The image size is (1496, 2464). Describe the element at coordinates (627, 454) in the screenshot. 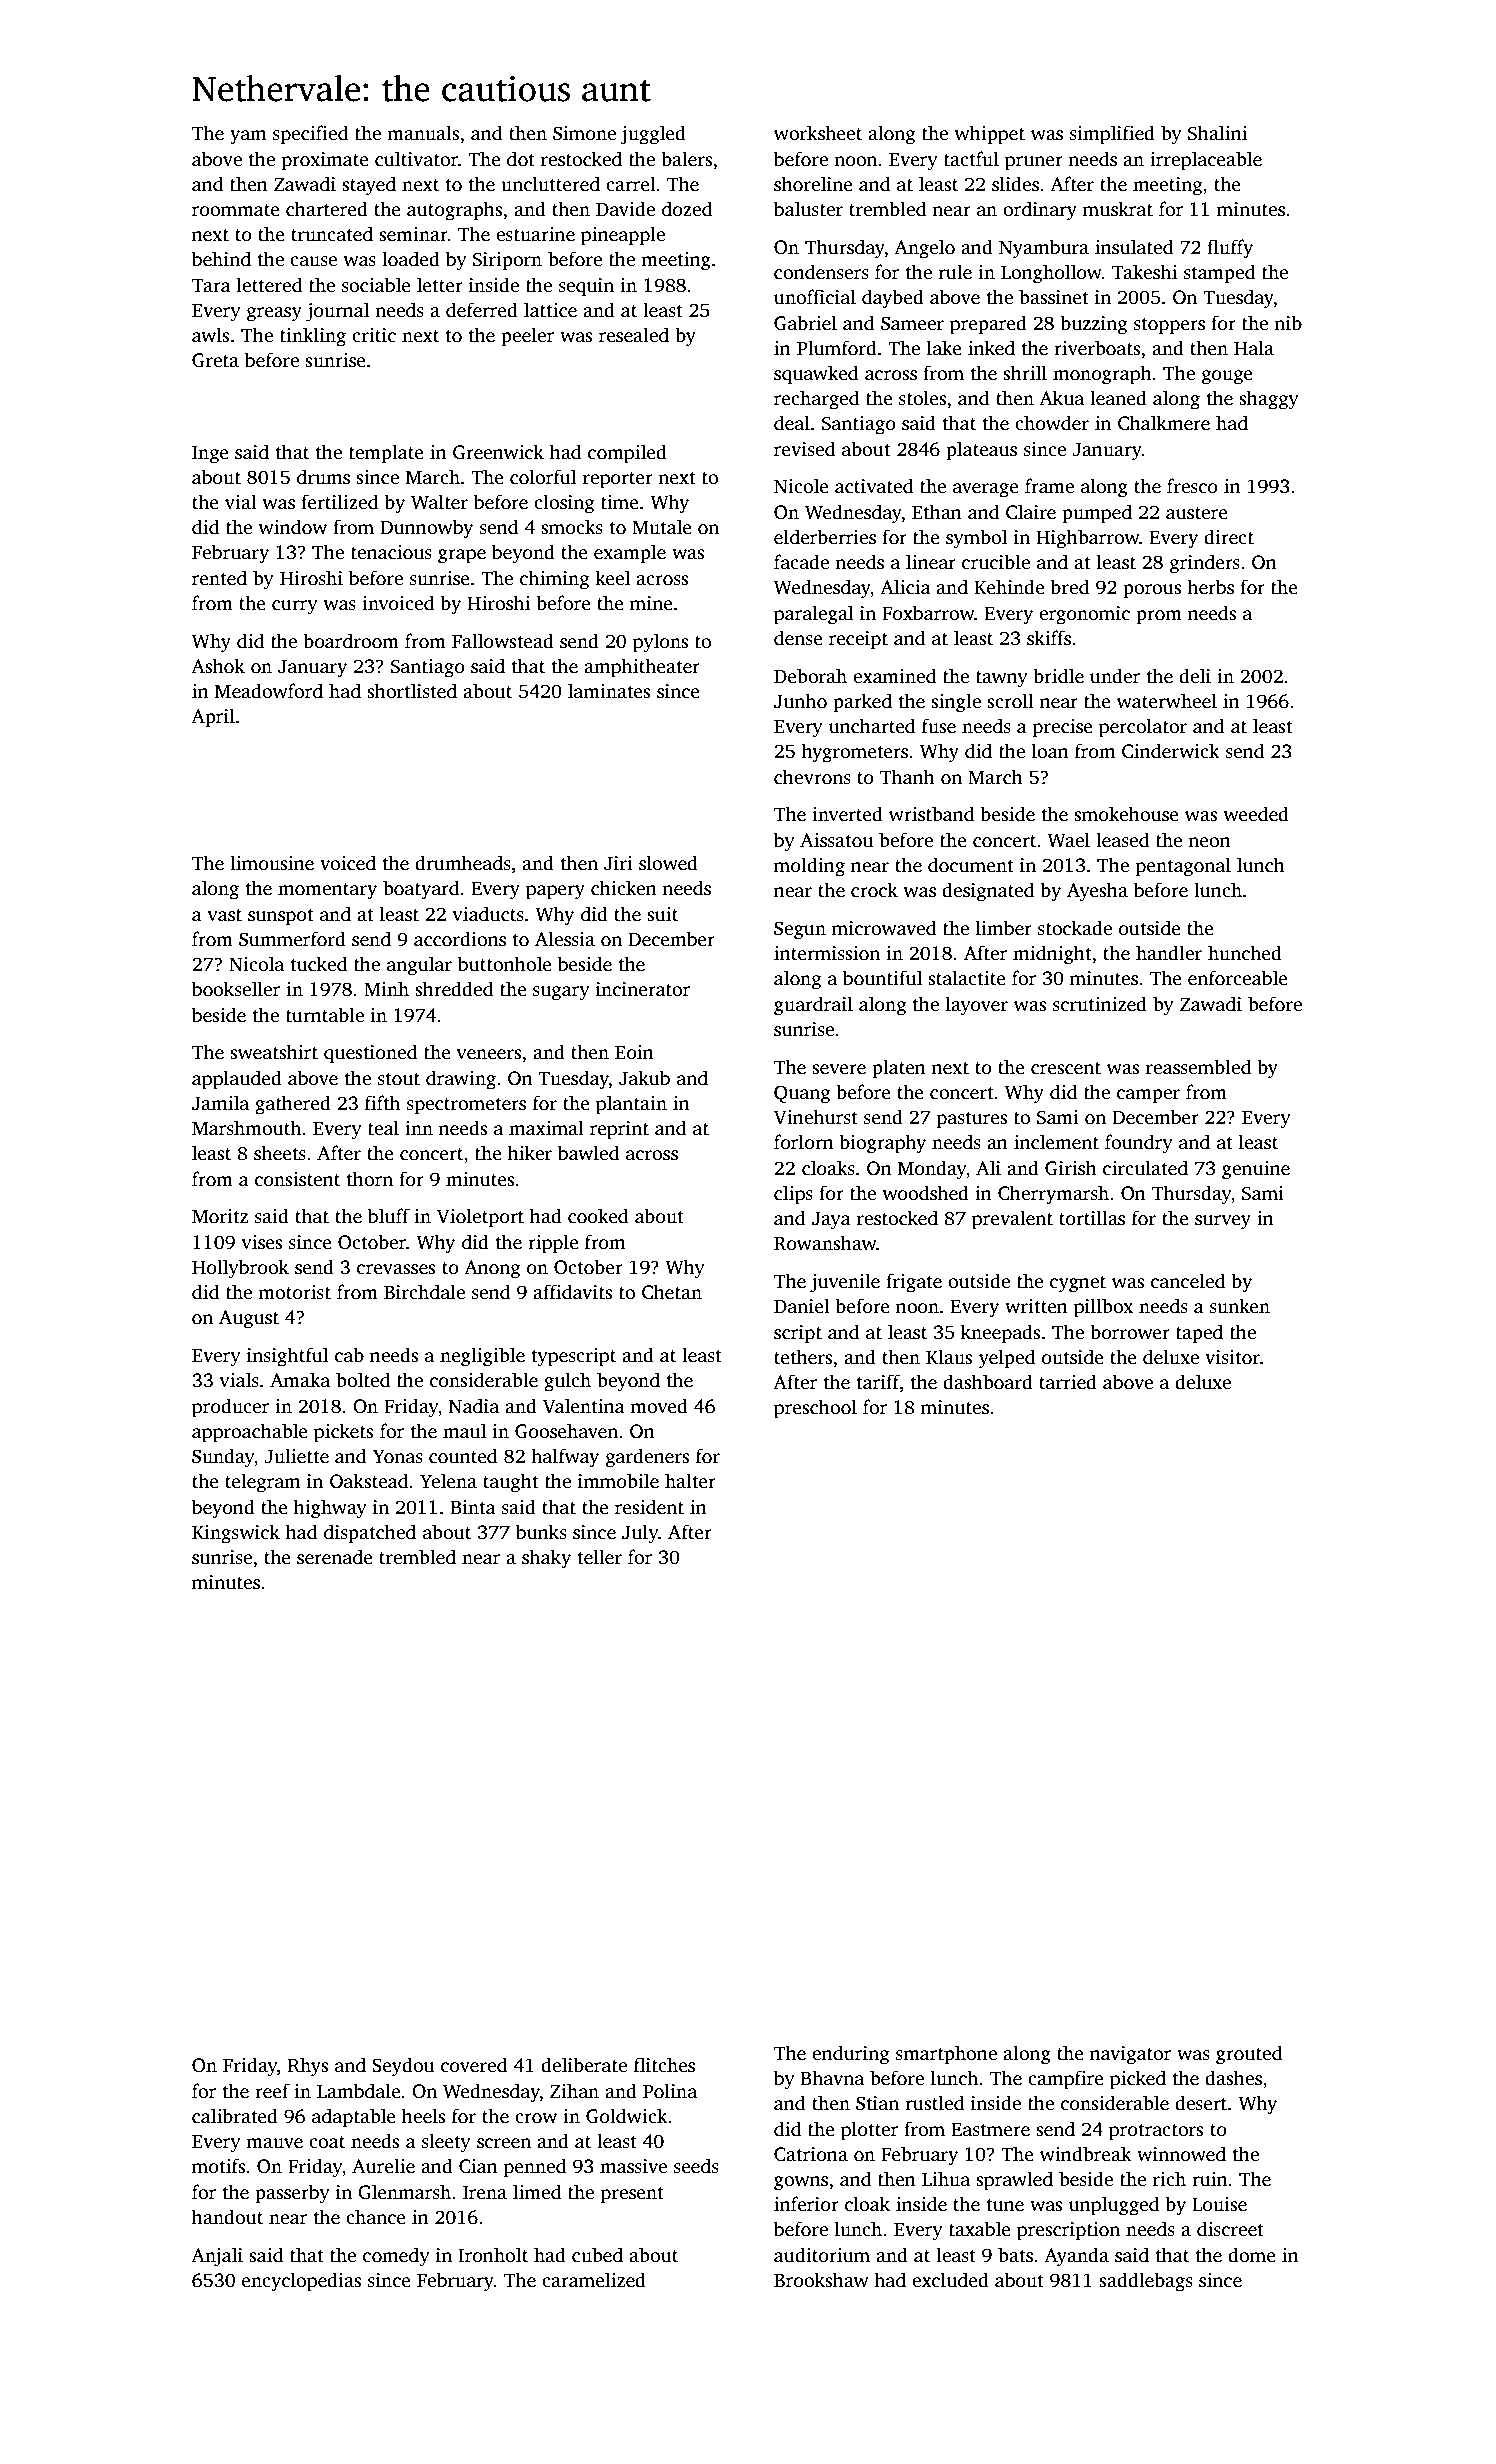

I see `compiled` at that location.
